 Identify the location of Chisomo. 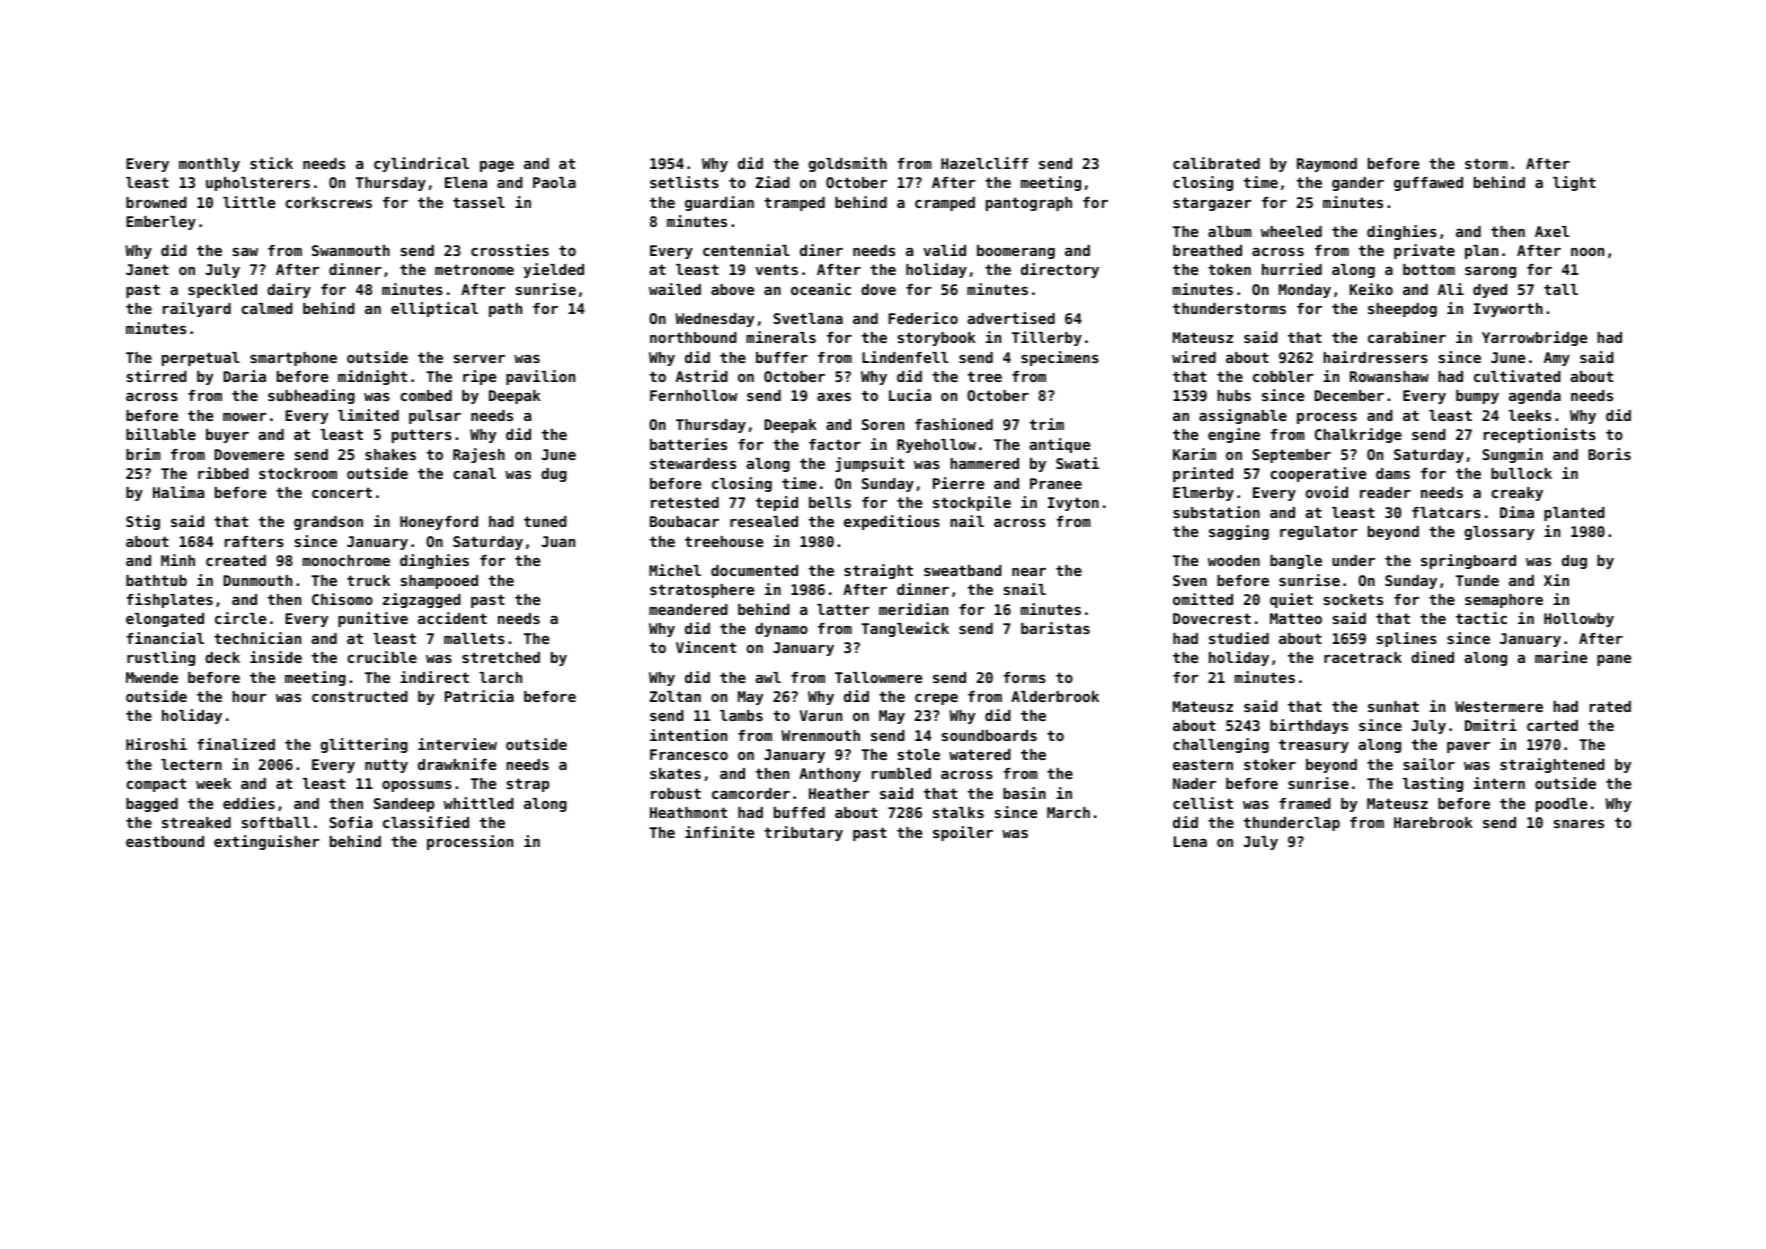
(342, 599).
